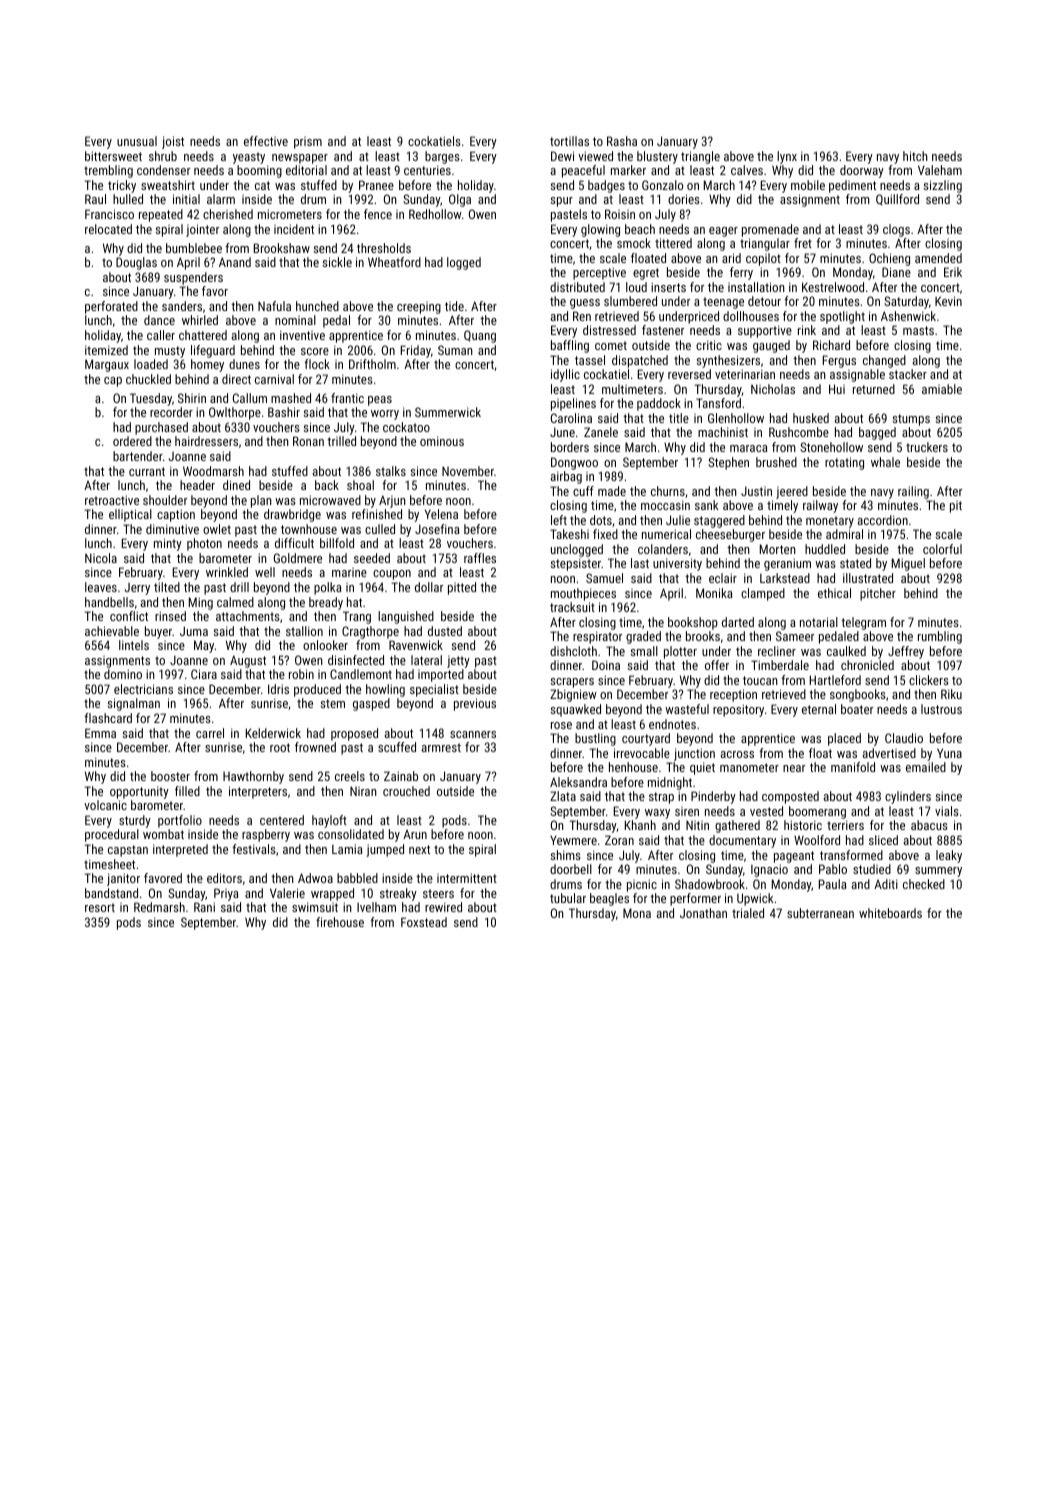 This screenshot has height=1487, width=1047. I want to click on Justin, so click(756, 491).
